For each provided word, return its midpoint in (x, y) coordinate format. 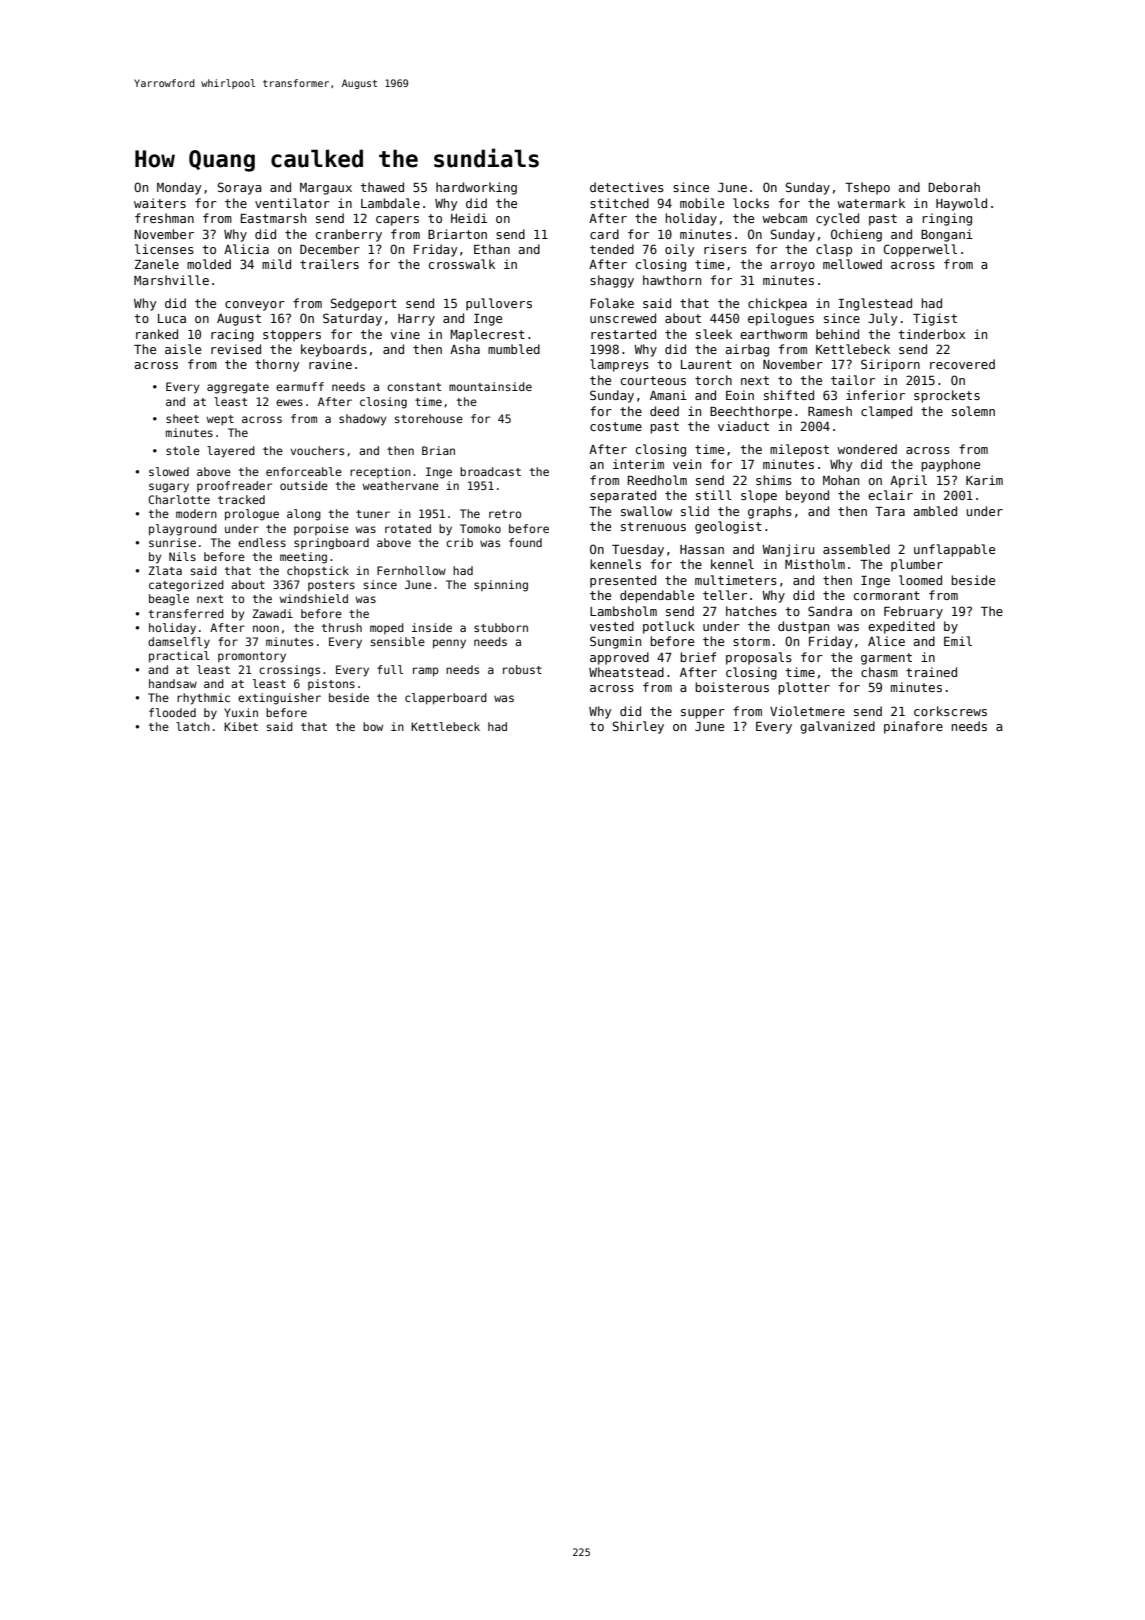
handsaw (173, 683)
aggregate (238, 388)
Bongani (947, 235)
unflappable (954, 550)
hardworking (476, 188)
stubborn (501, 627)
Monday (179, 188)
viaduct (743, 426)
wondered (867, 449)
